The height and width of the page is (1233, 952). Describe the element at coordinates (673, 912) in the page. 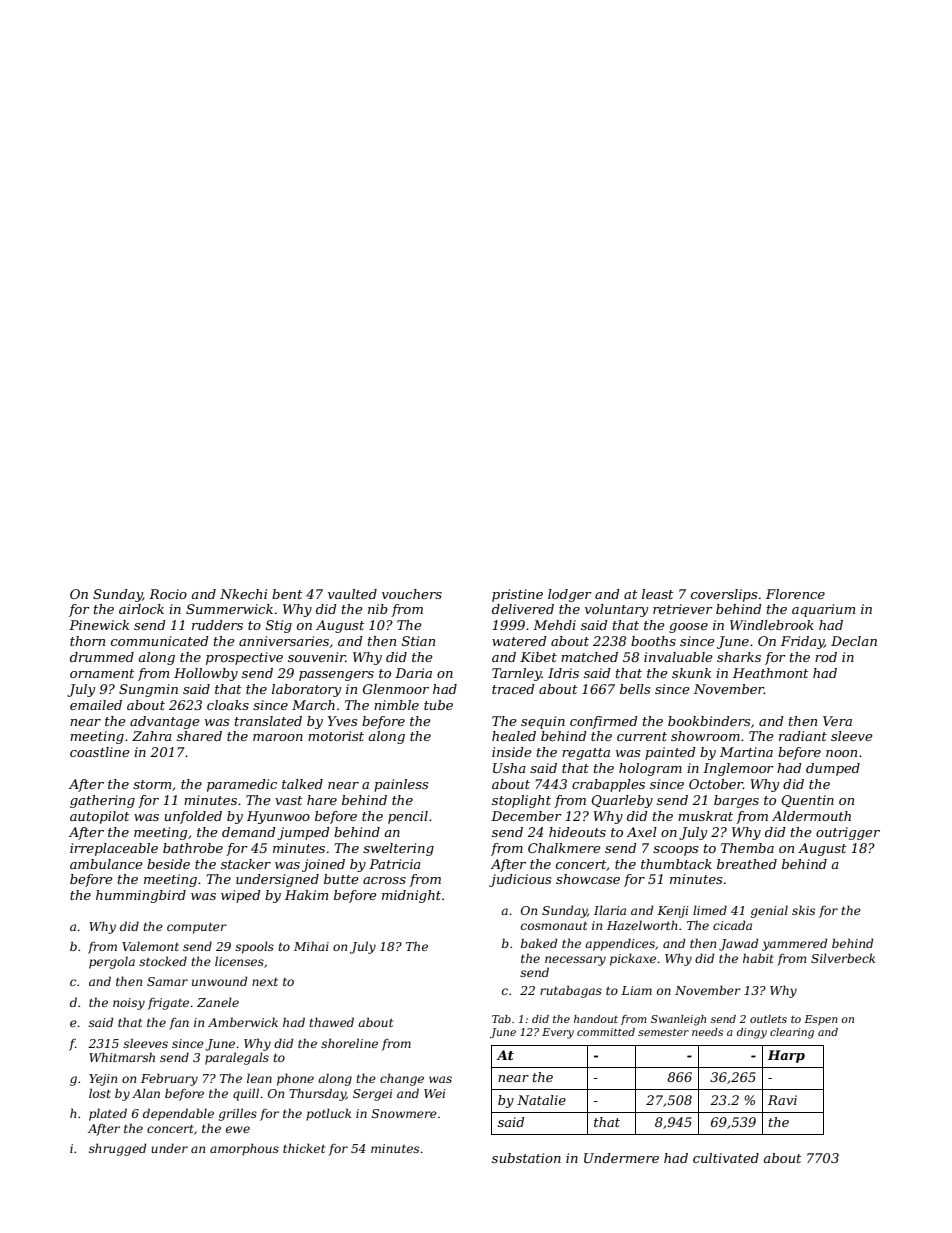

I see `Kenji` at that location.
